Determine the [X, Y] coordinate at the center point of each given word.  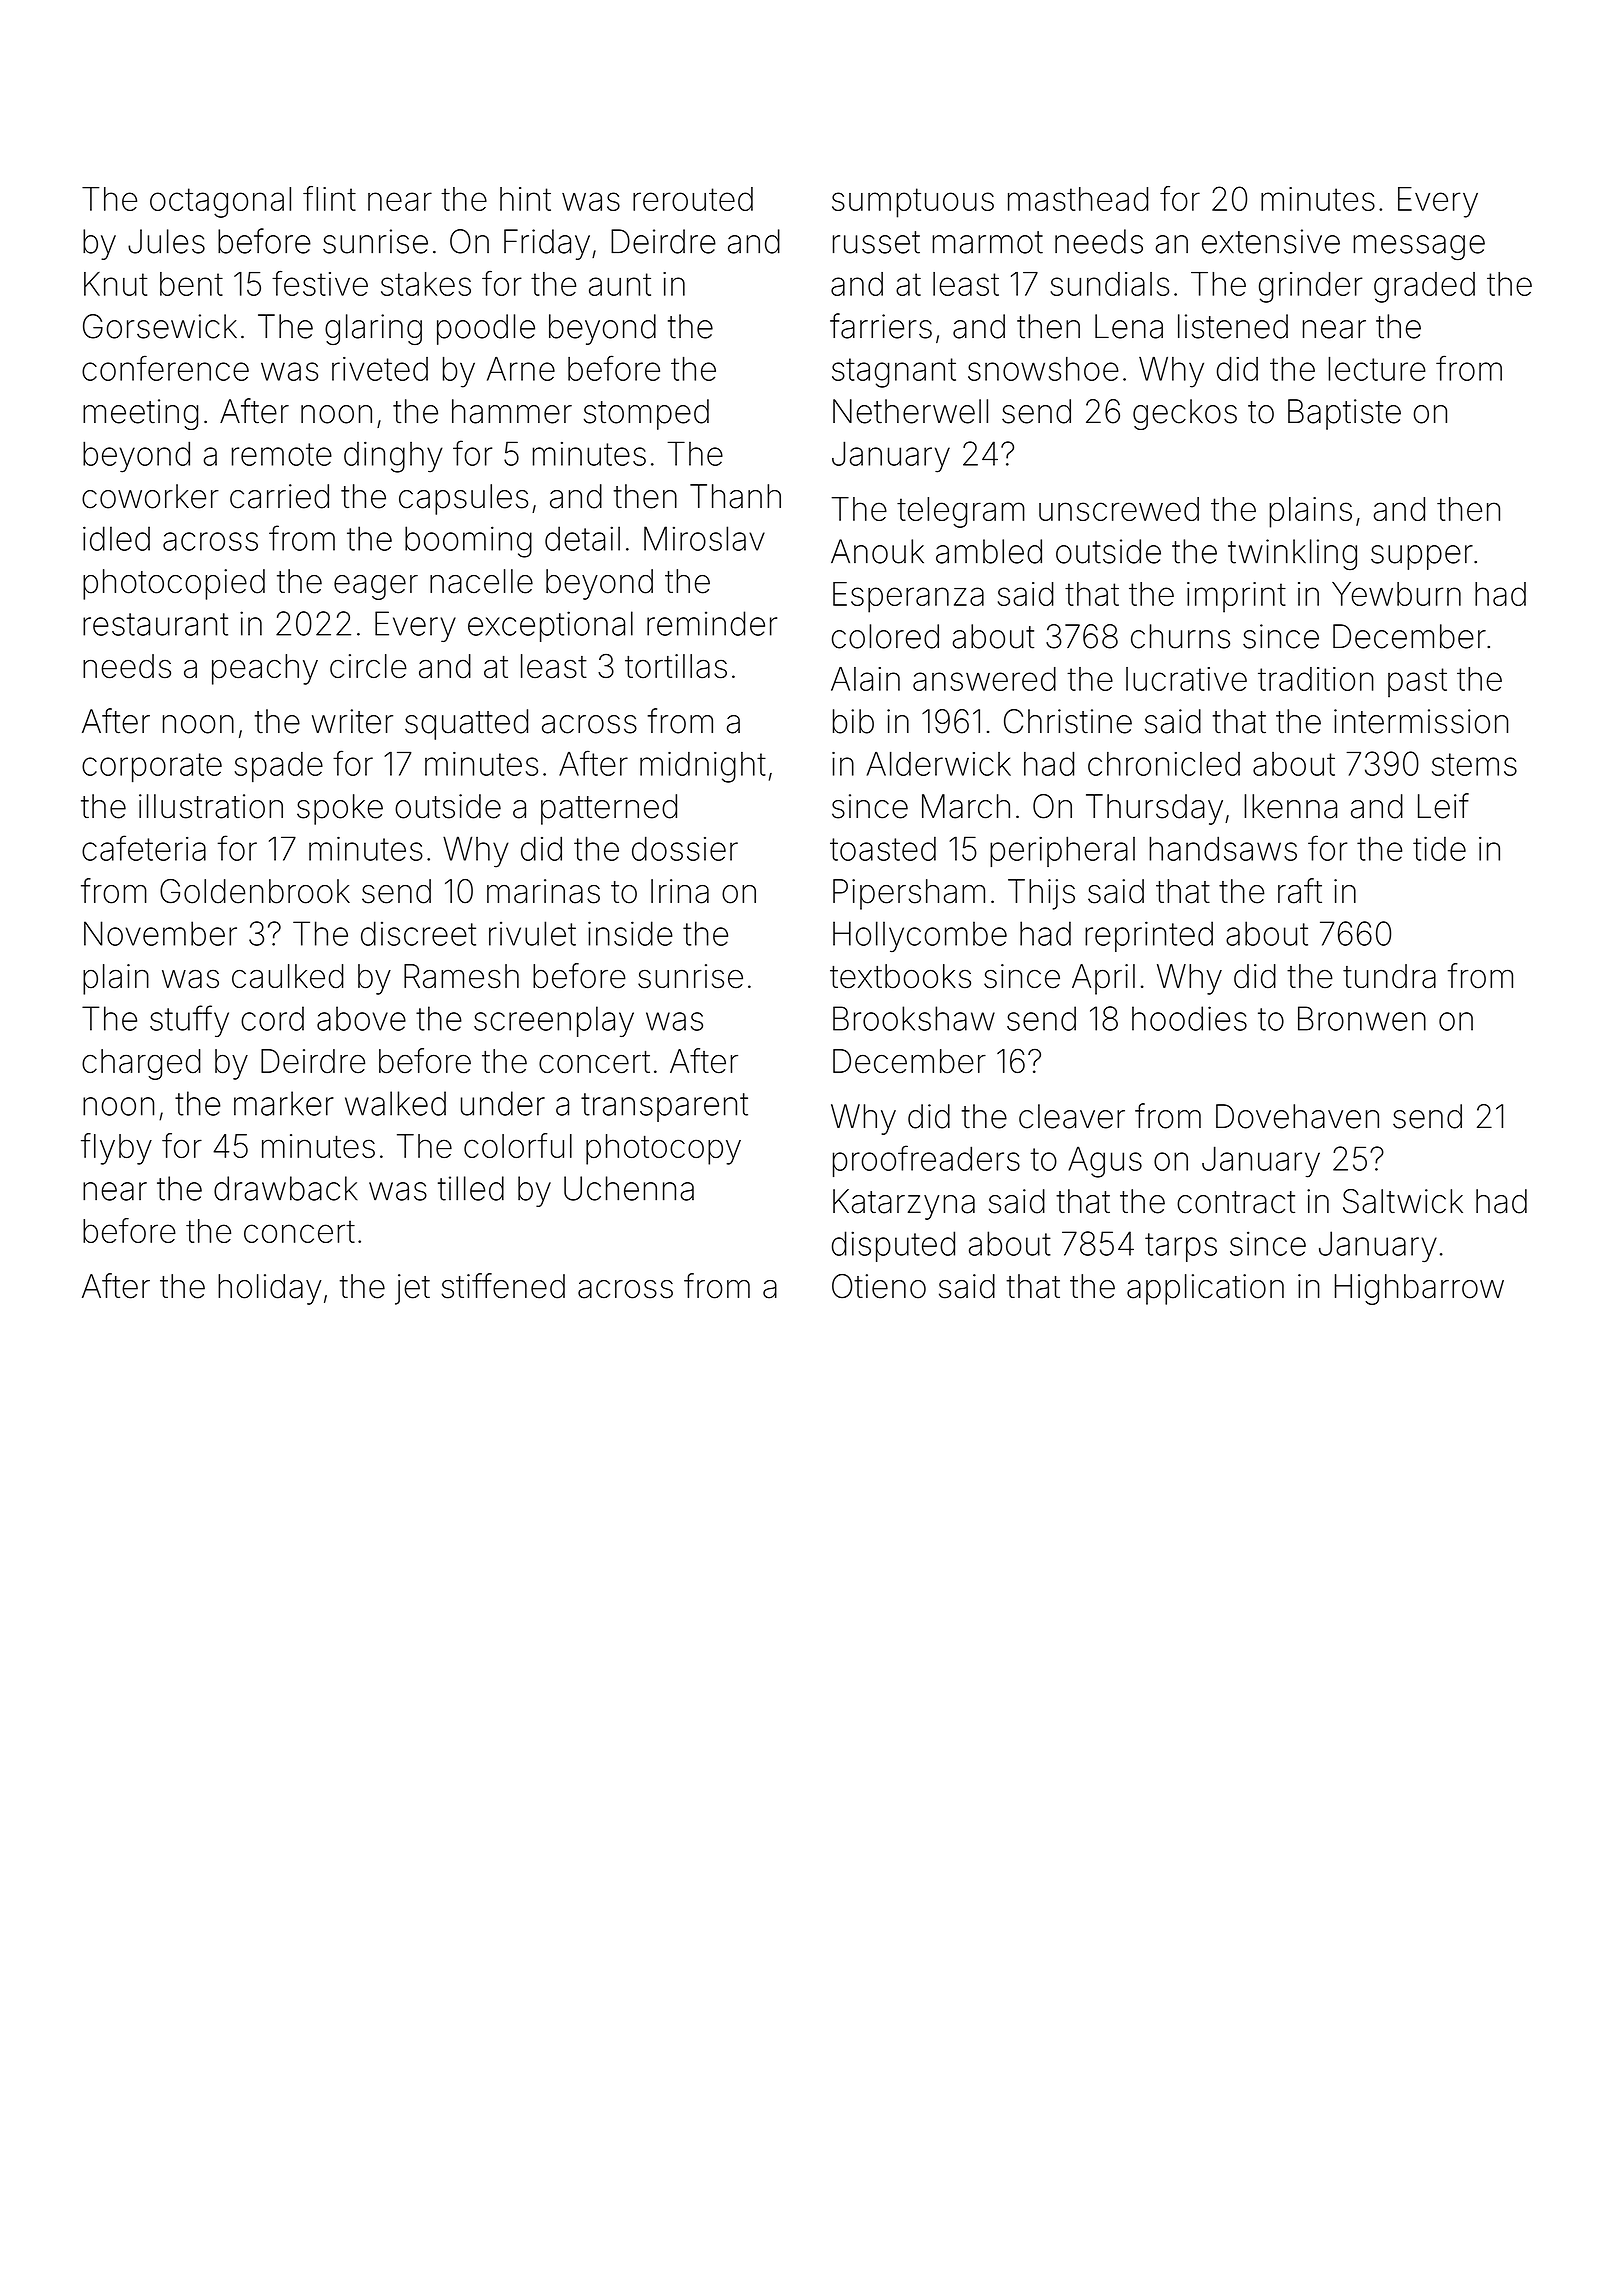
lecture [1377, 369]
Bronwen [1362, 1018]
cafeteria [144, 848]
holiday [270, 1289]
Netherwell [910, 411]
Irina [680, 891]
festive [320, 283]
